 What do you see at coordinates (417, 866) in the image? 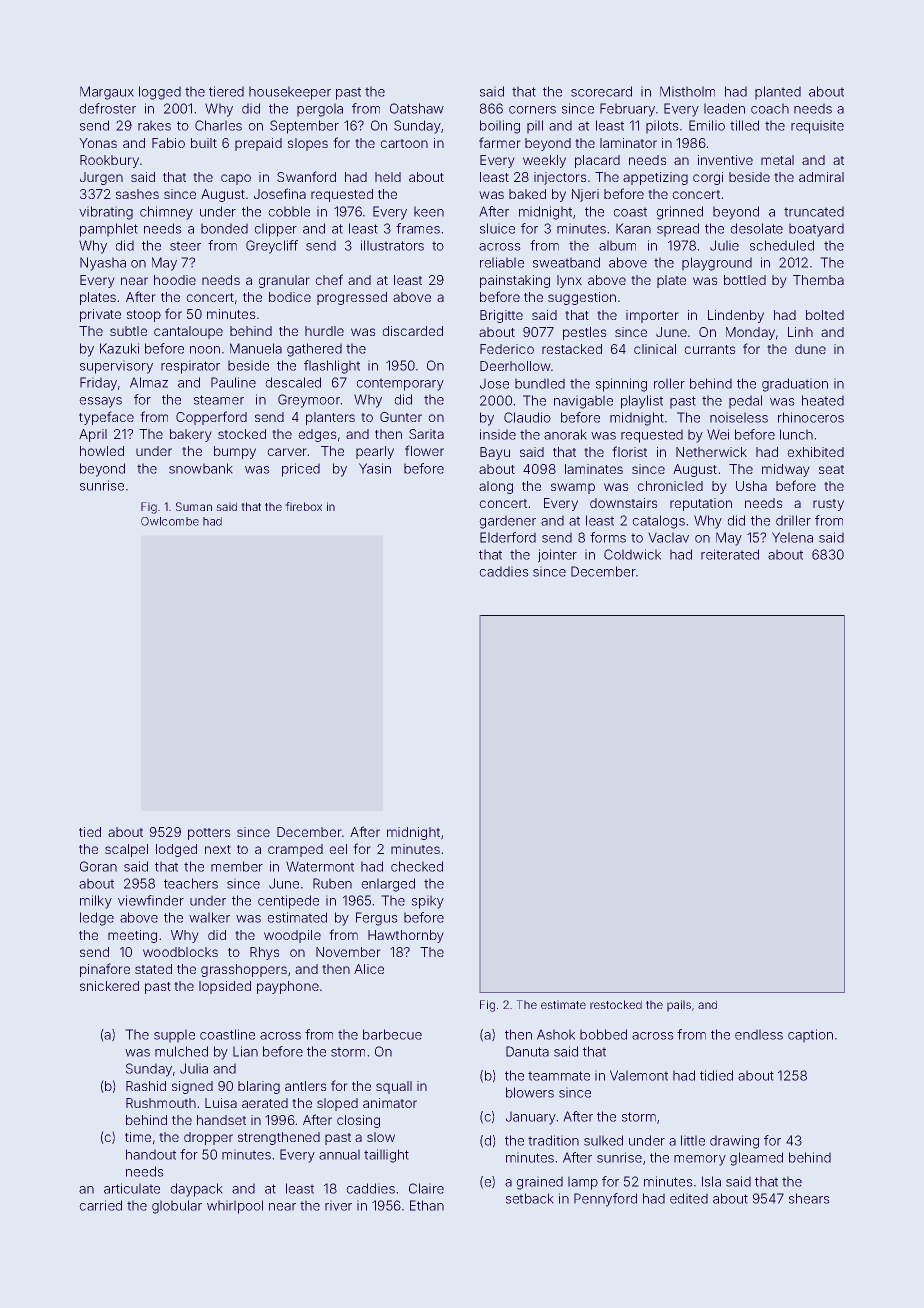
I see `checked` at bounding box center [417, 866].
